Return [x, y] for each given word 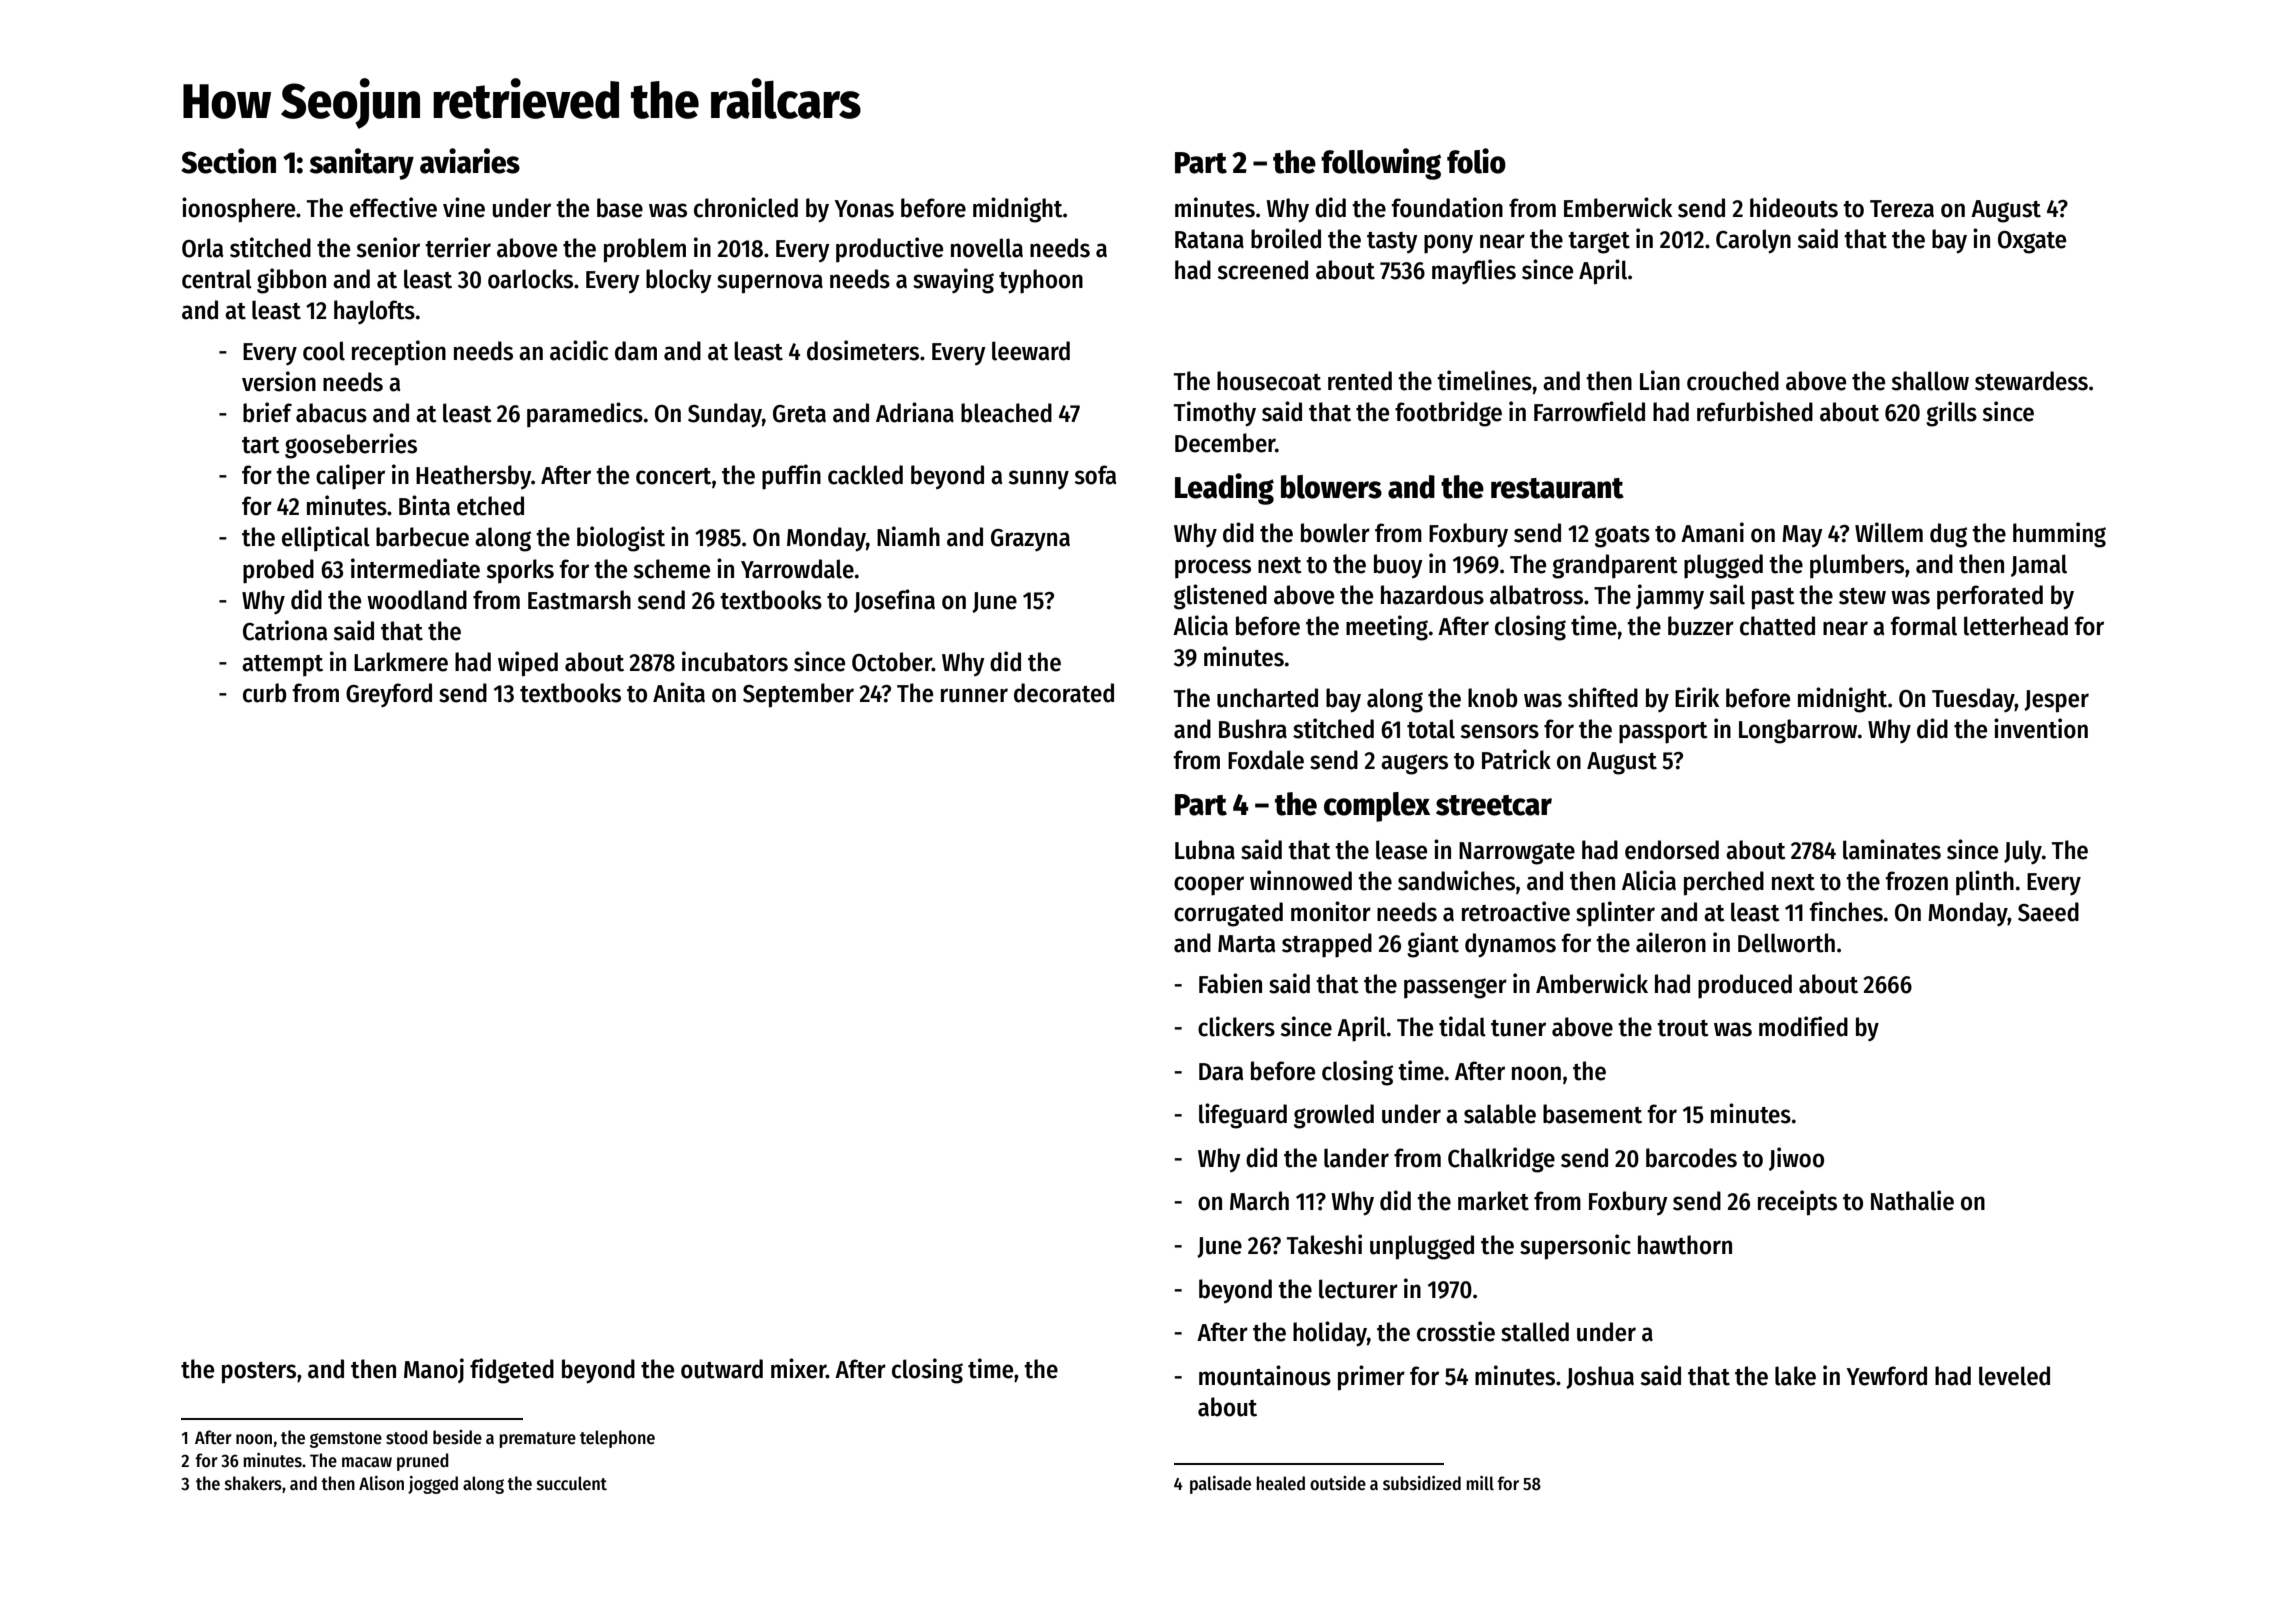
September [798, 695]
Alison [381, 1483]
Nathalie [1912, 1200]
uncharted [1267, 698]
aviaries [470, 161]
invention [2041, 728]
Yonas [864, 209]
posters [259, 1373]
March [1259, 1201]
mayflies [1474, 272]
